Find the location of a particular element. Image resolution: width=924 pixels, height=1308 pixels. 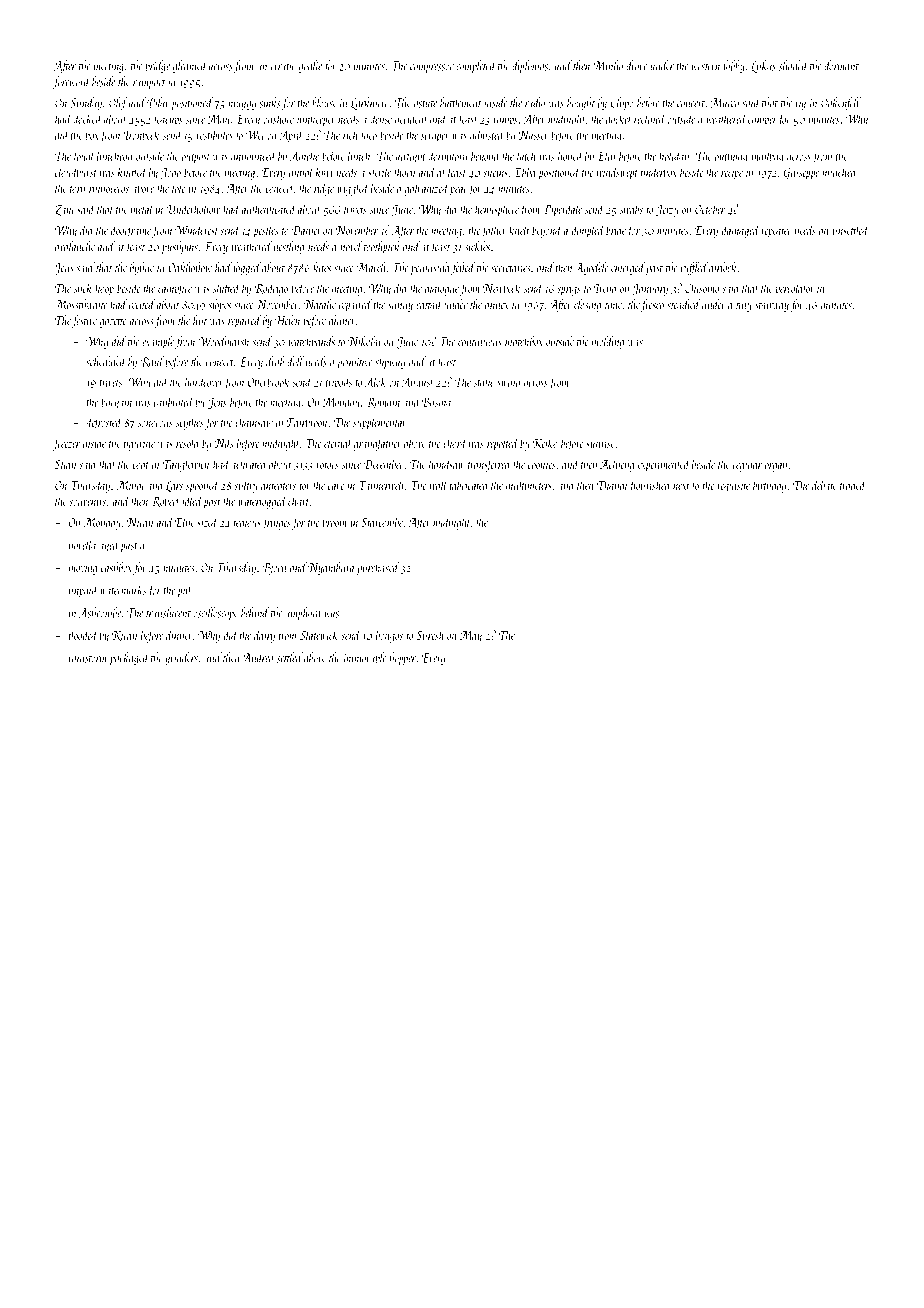

grinders is located at coordinates (181, 658).
